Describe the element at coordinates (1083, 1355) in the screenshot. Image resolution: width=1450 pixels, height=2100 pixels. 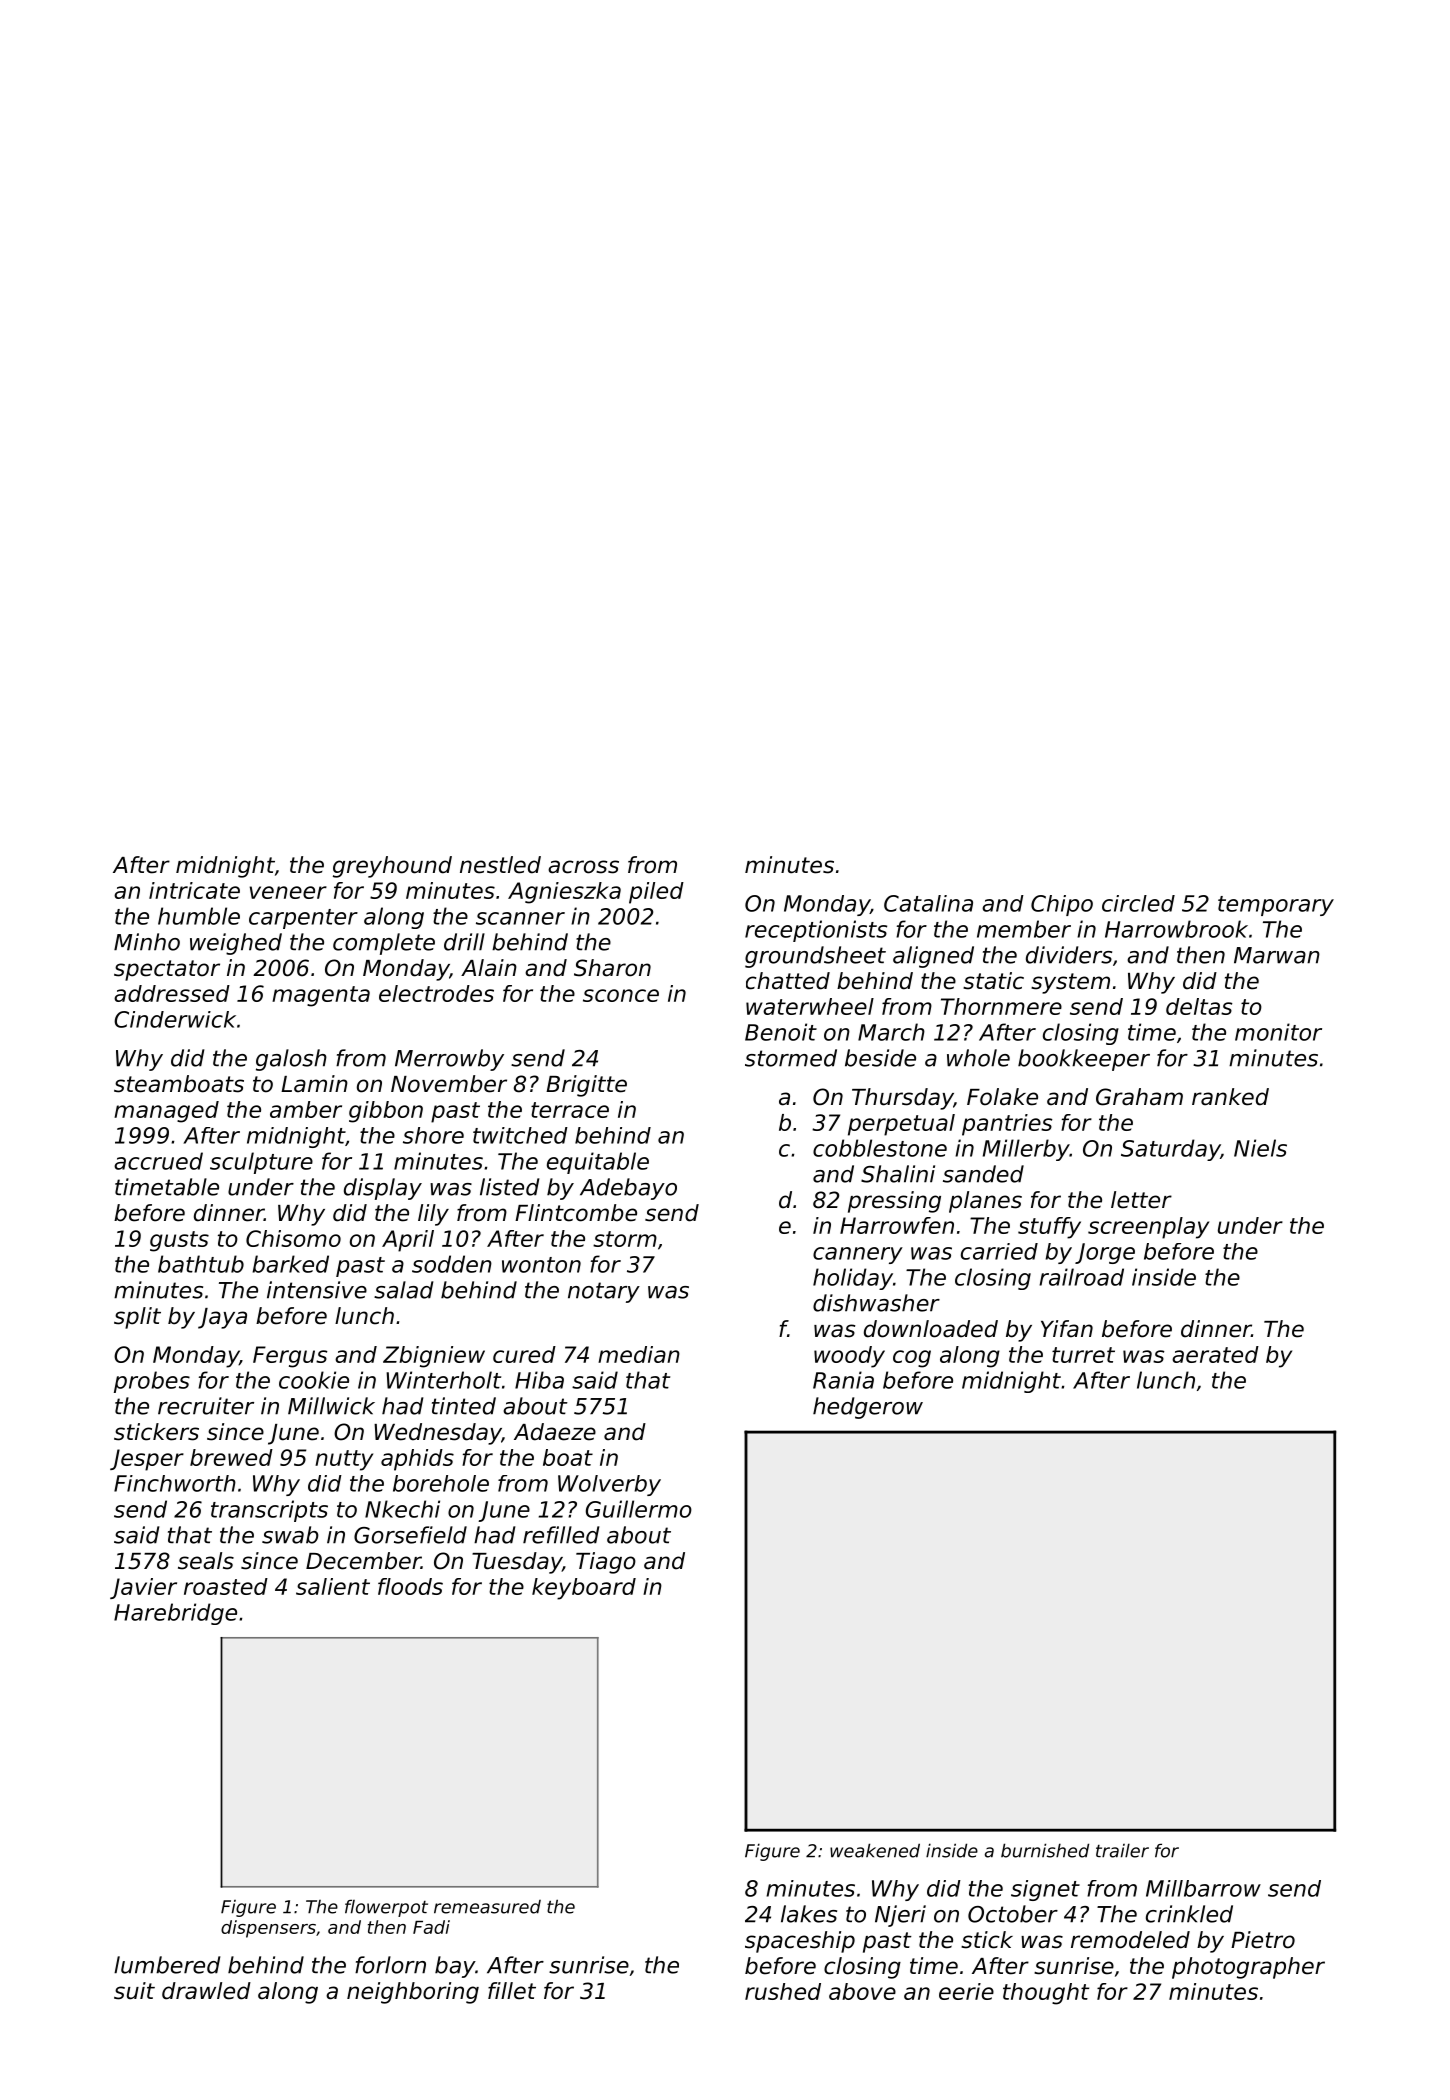
I see `turret` at that location.
